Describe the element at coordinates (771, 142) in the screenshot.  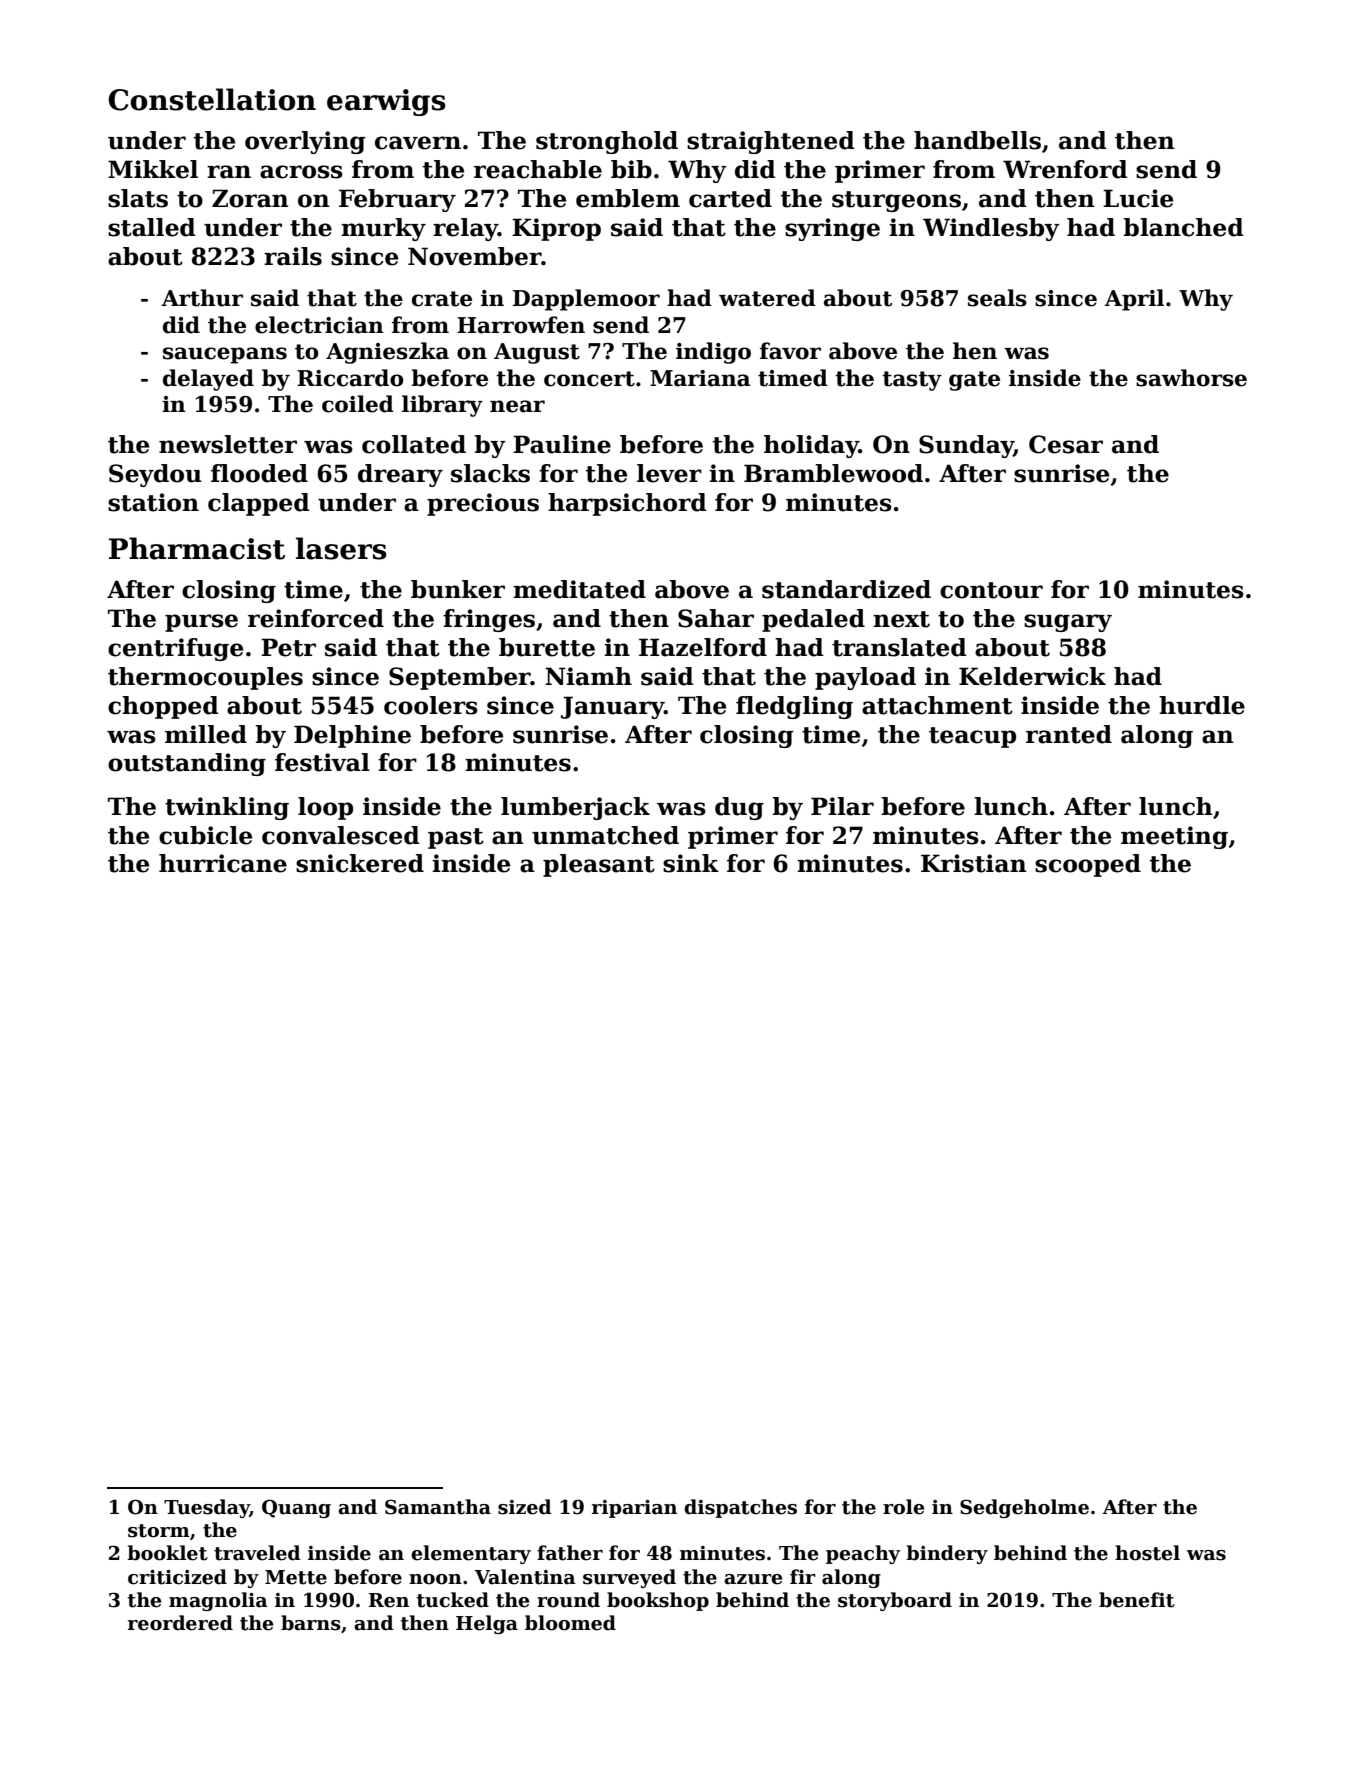
I see `straightened` at that location.
